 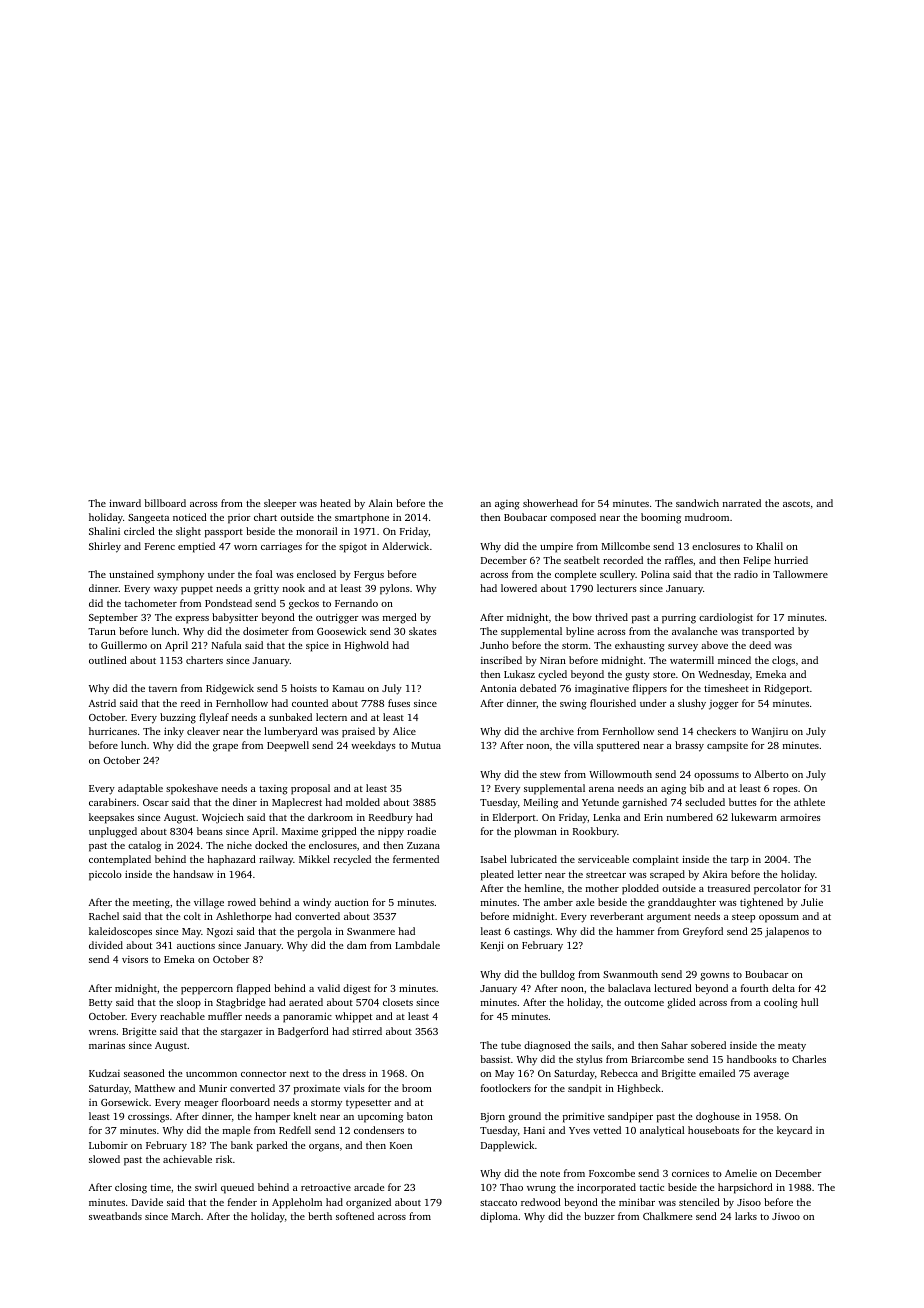 What do you see at coordinates (144, 846) in the page?
I see `catalog` at bounding box center [144, 846].
